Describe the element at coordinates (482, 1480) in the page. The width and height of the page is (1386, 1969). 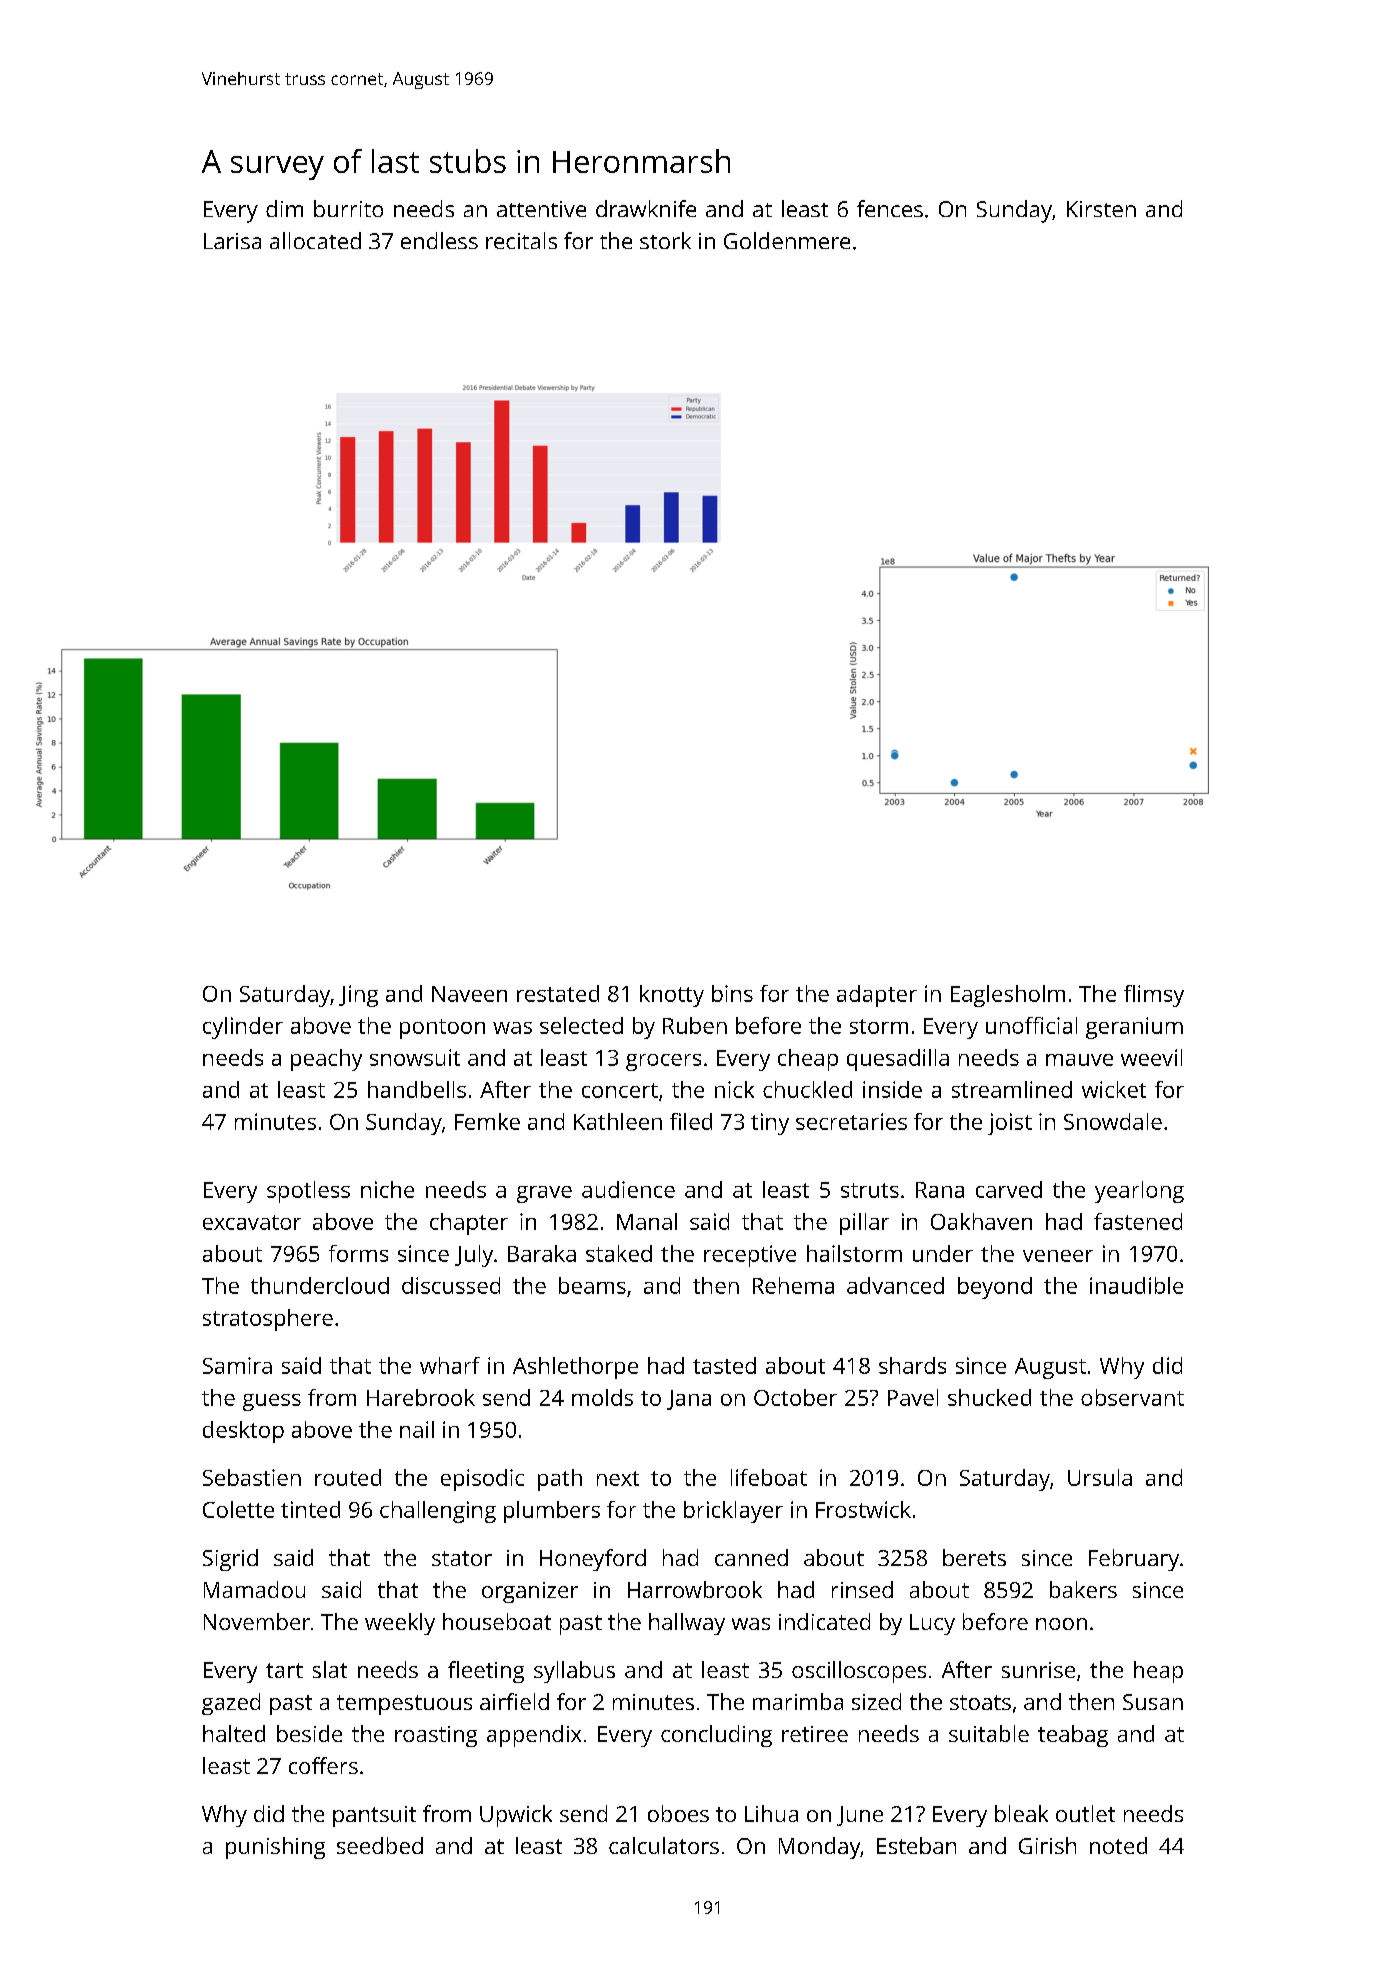
I see `episodic` at that location.
